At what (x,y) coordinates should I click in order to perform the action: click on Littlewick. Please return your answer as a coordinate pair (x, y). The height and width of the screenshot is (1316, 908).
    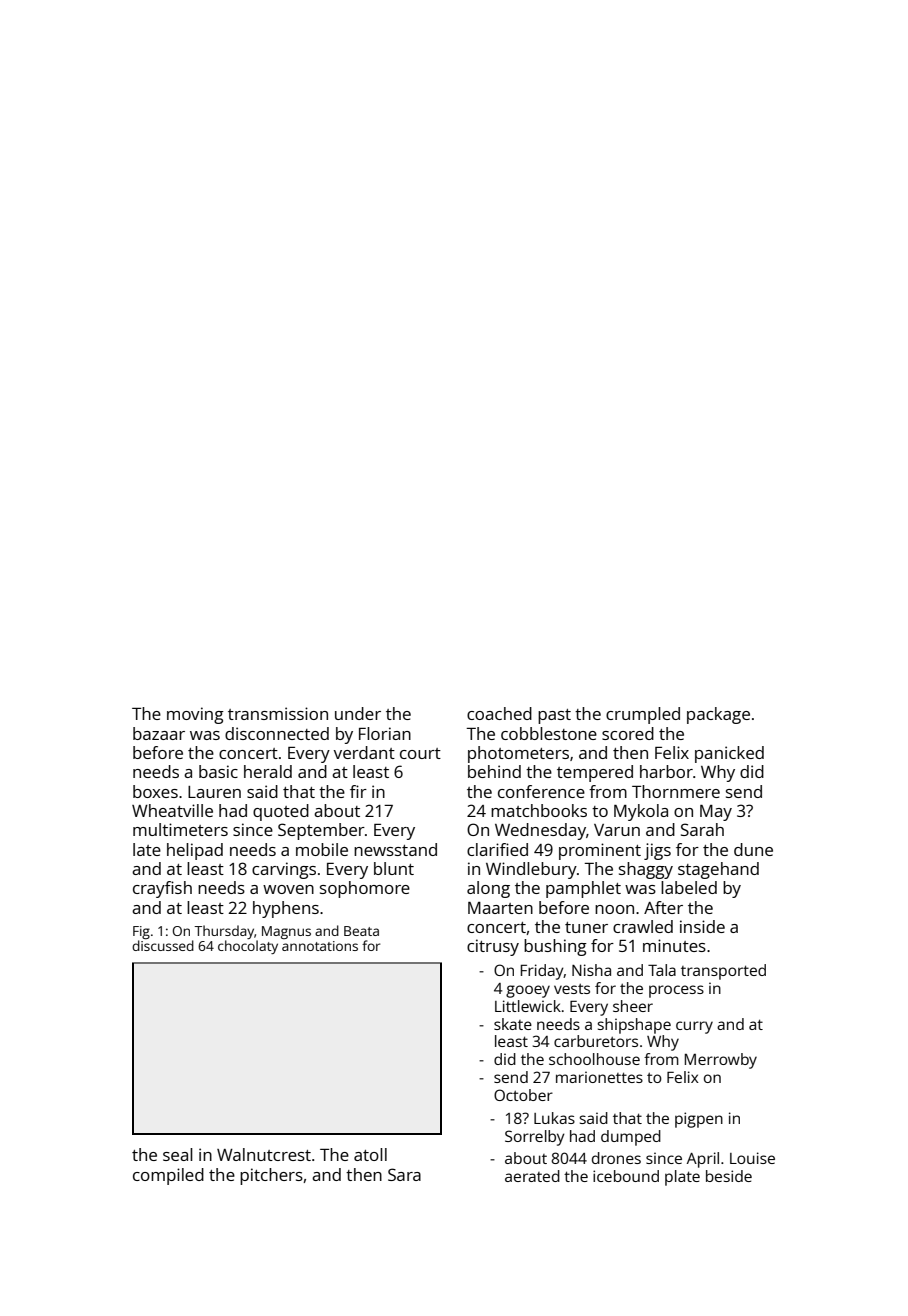
    Looking at the image, I should click on (528, 1006).
